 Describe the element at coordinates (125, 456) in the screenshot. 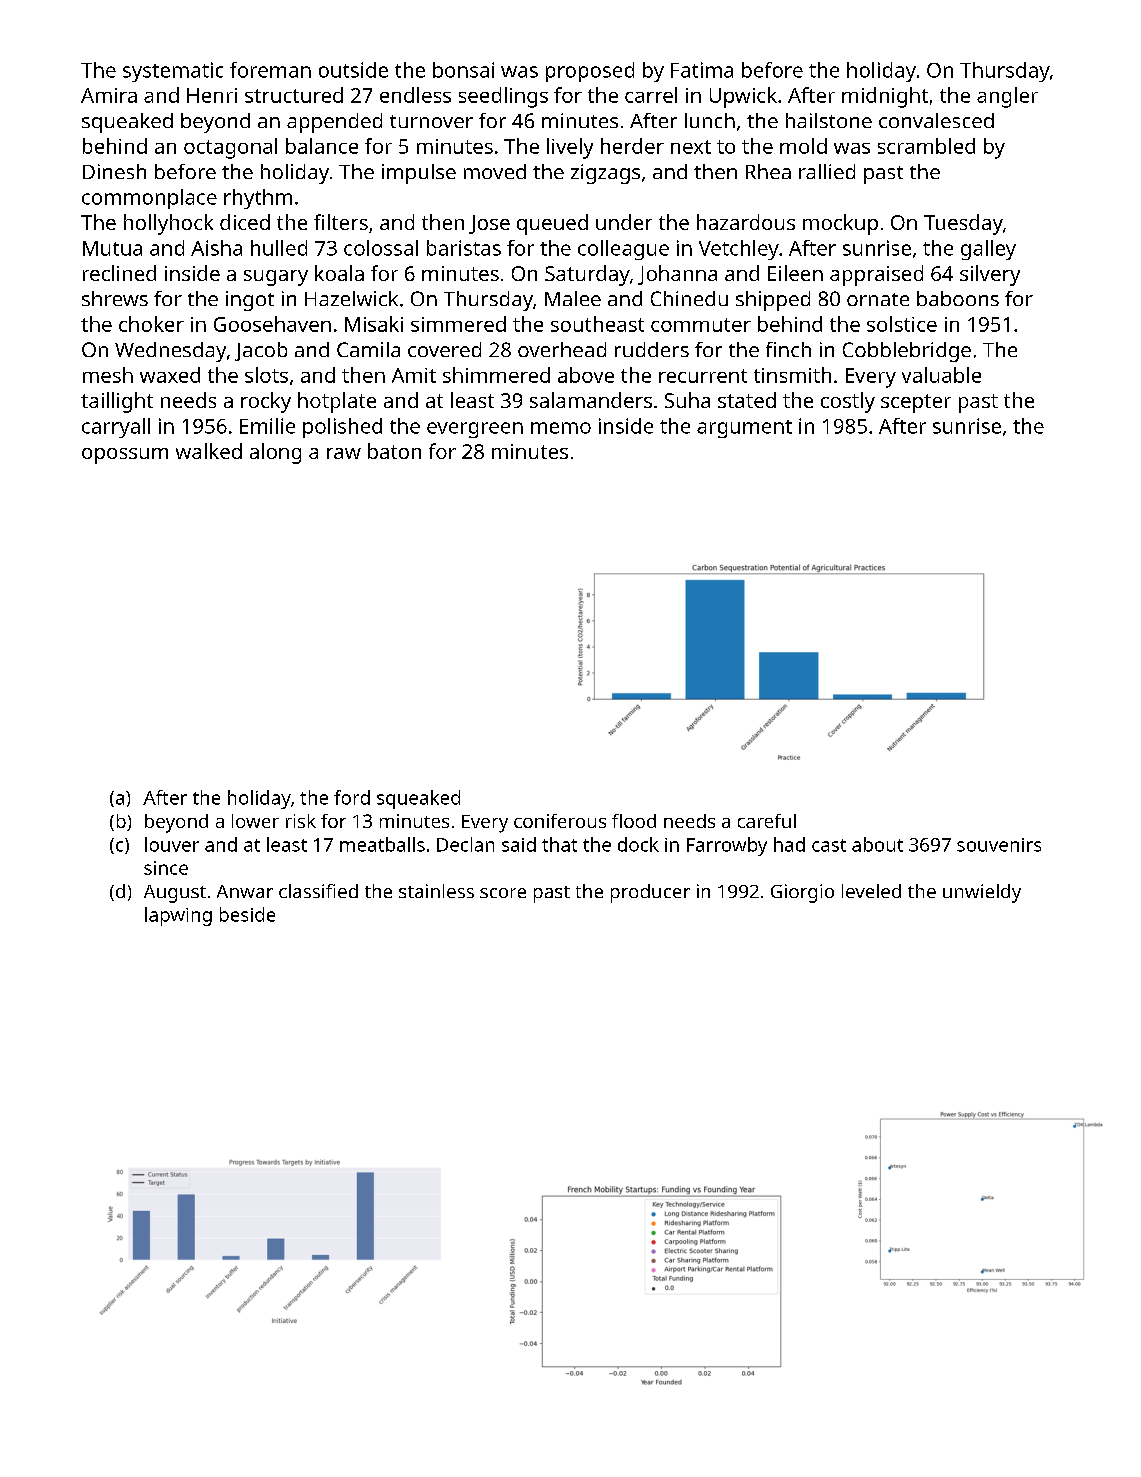

I see `opossum` at that location.
